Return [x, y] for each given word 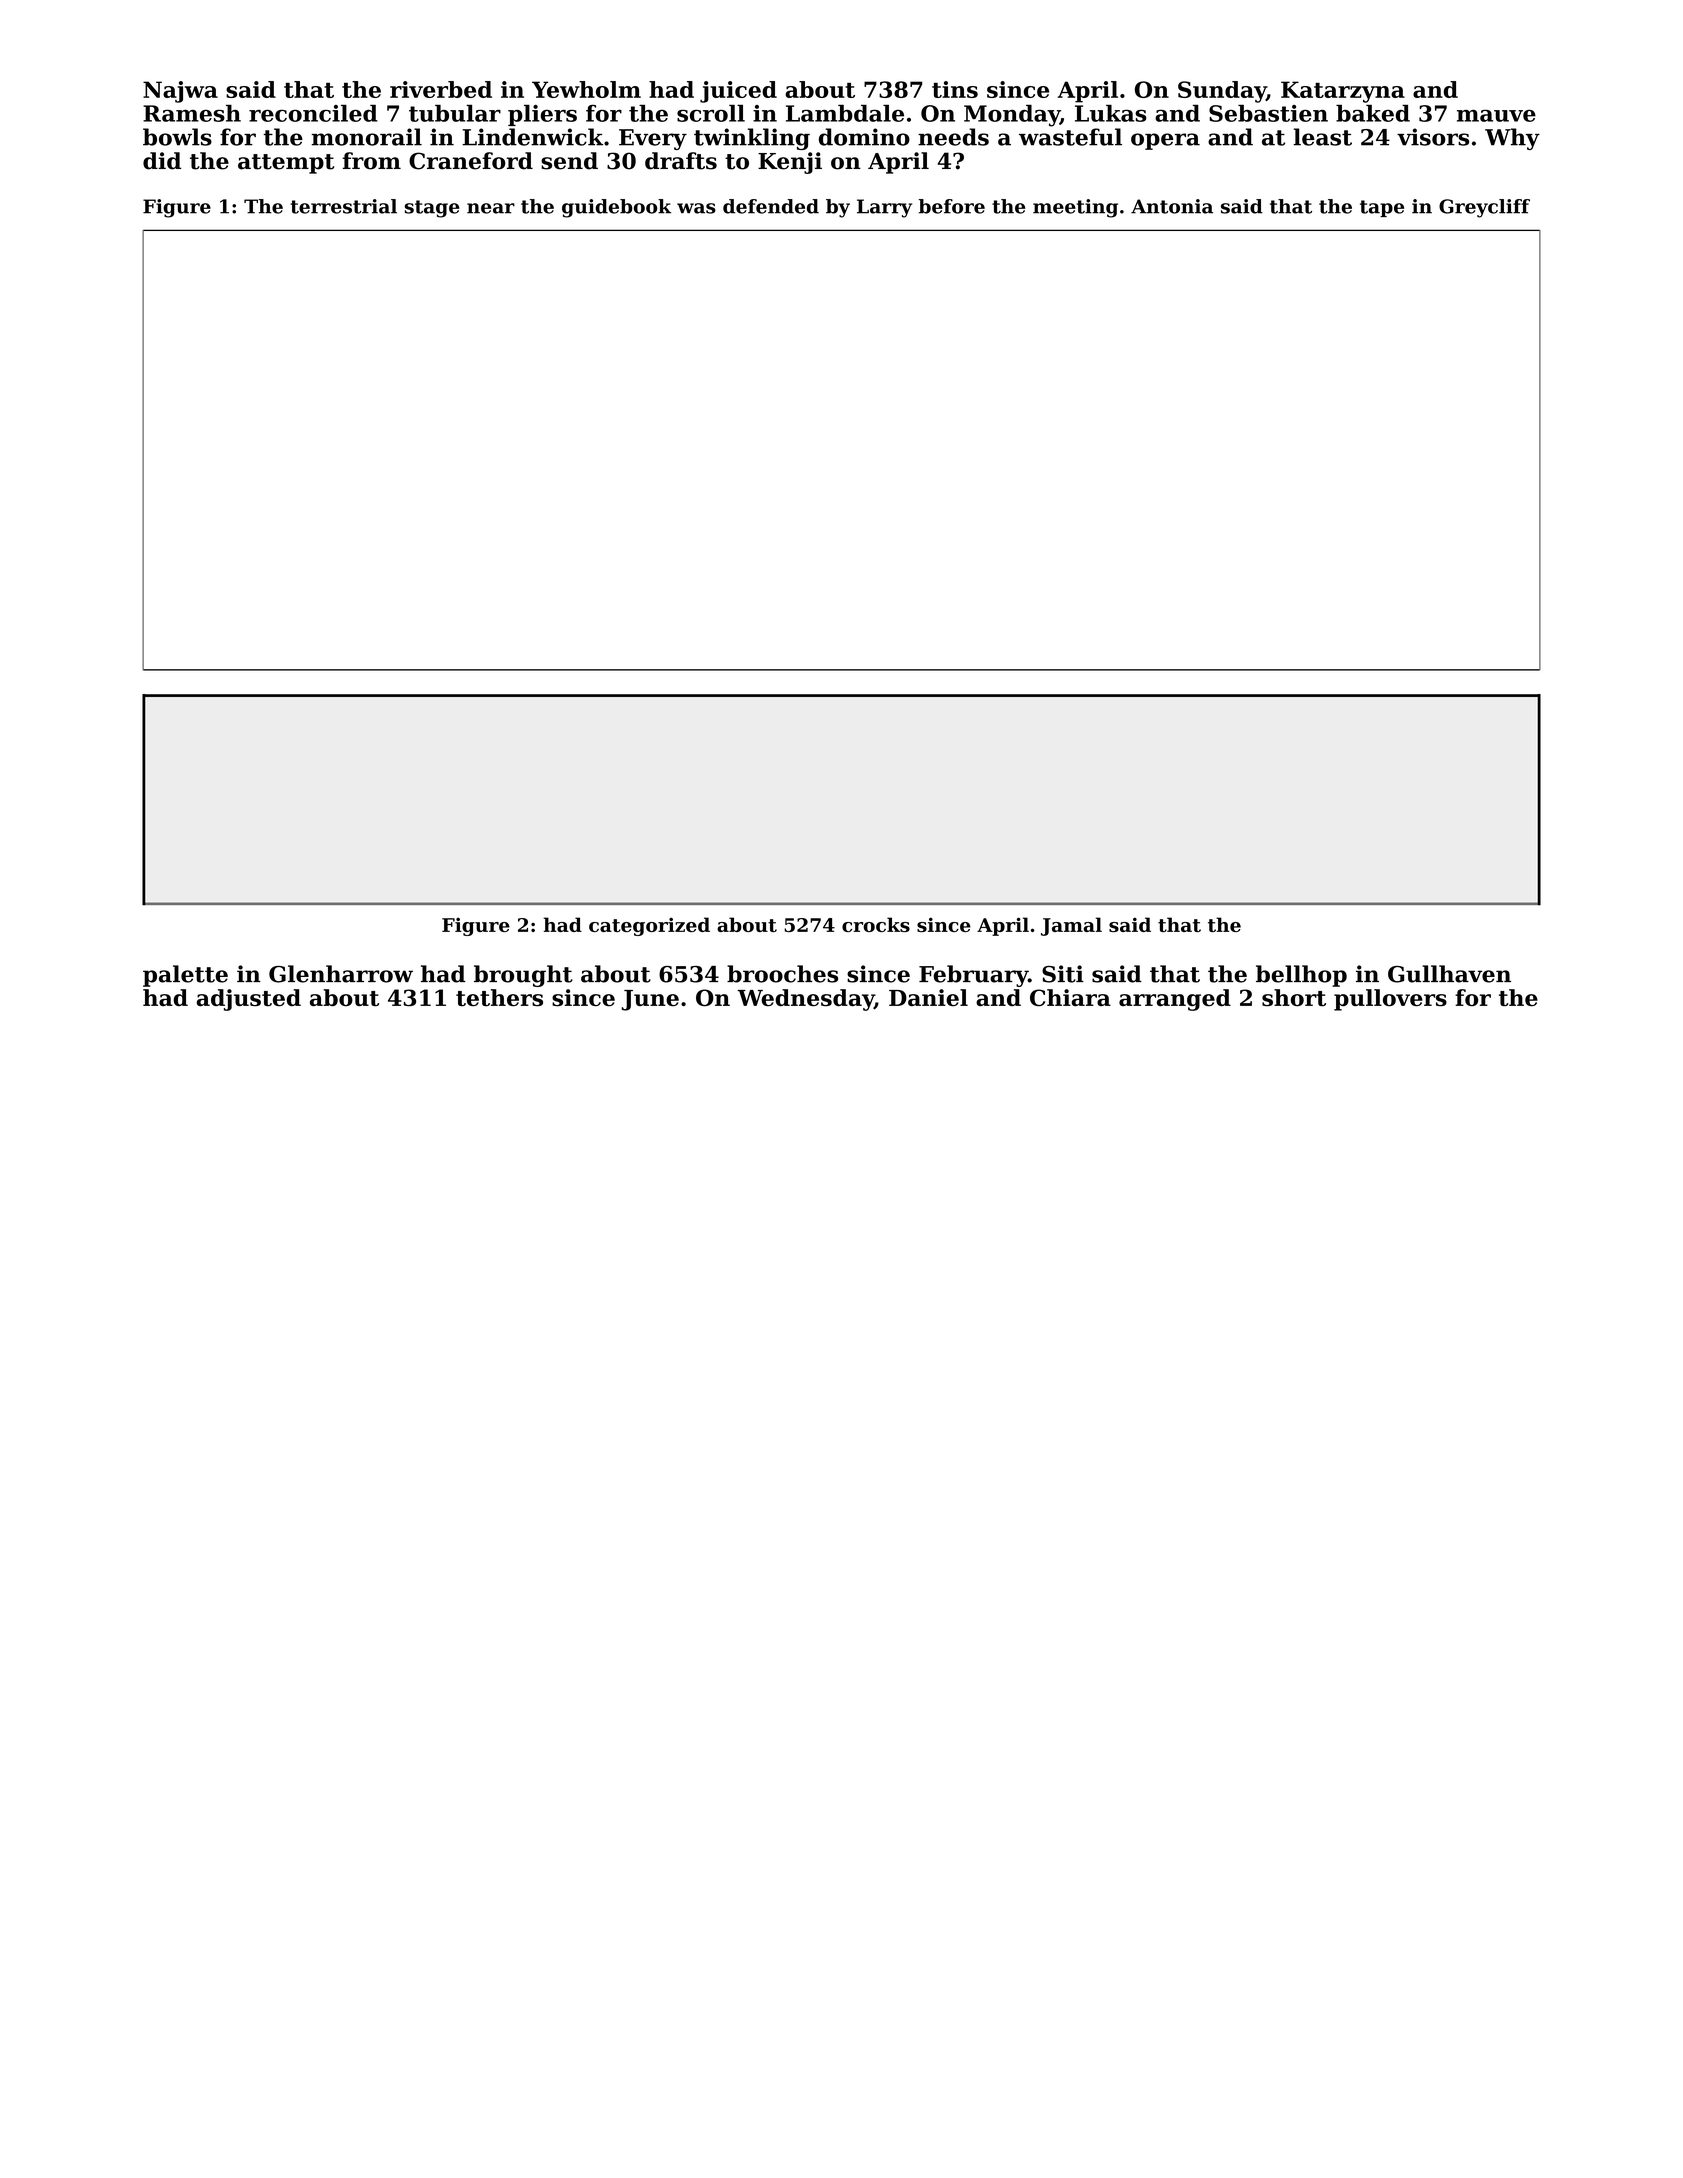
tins [955, 89]
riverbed [441, 89]
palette [185, 976]
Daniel [928, 997]
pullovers [1390, 1000]
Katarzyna [1343, 92]
